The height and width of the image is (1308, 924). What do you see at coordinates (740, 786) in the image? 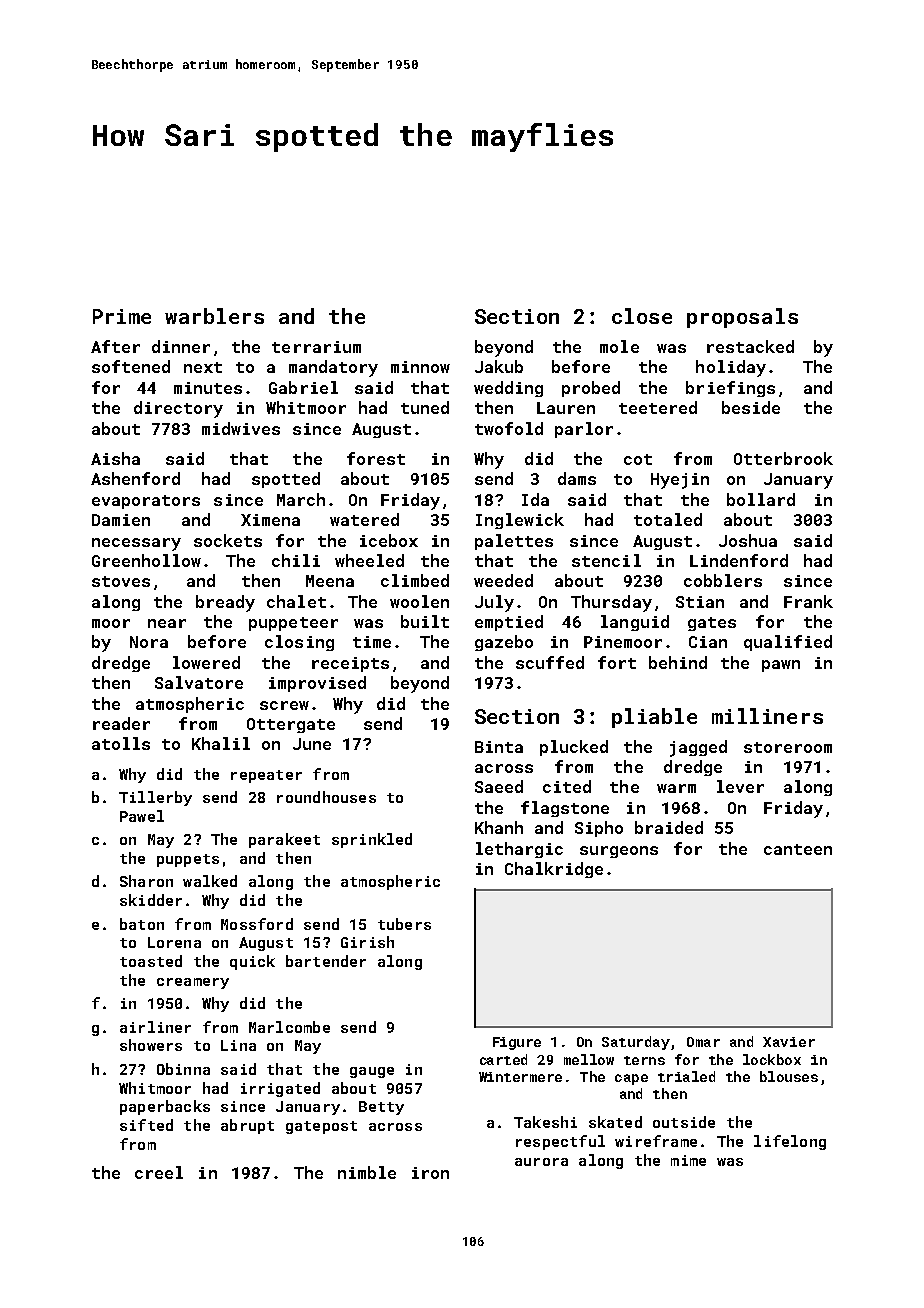
I see `lever` at bounding box center [740, 786].
